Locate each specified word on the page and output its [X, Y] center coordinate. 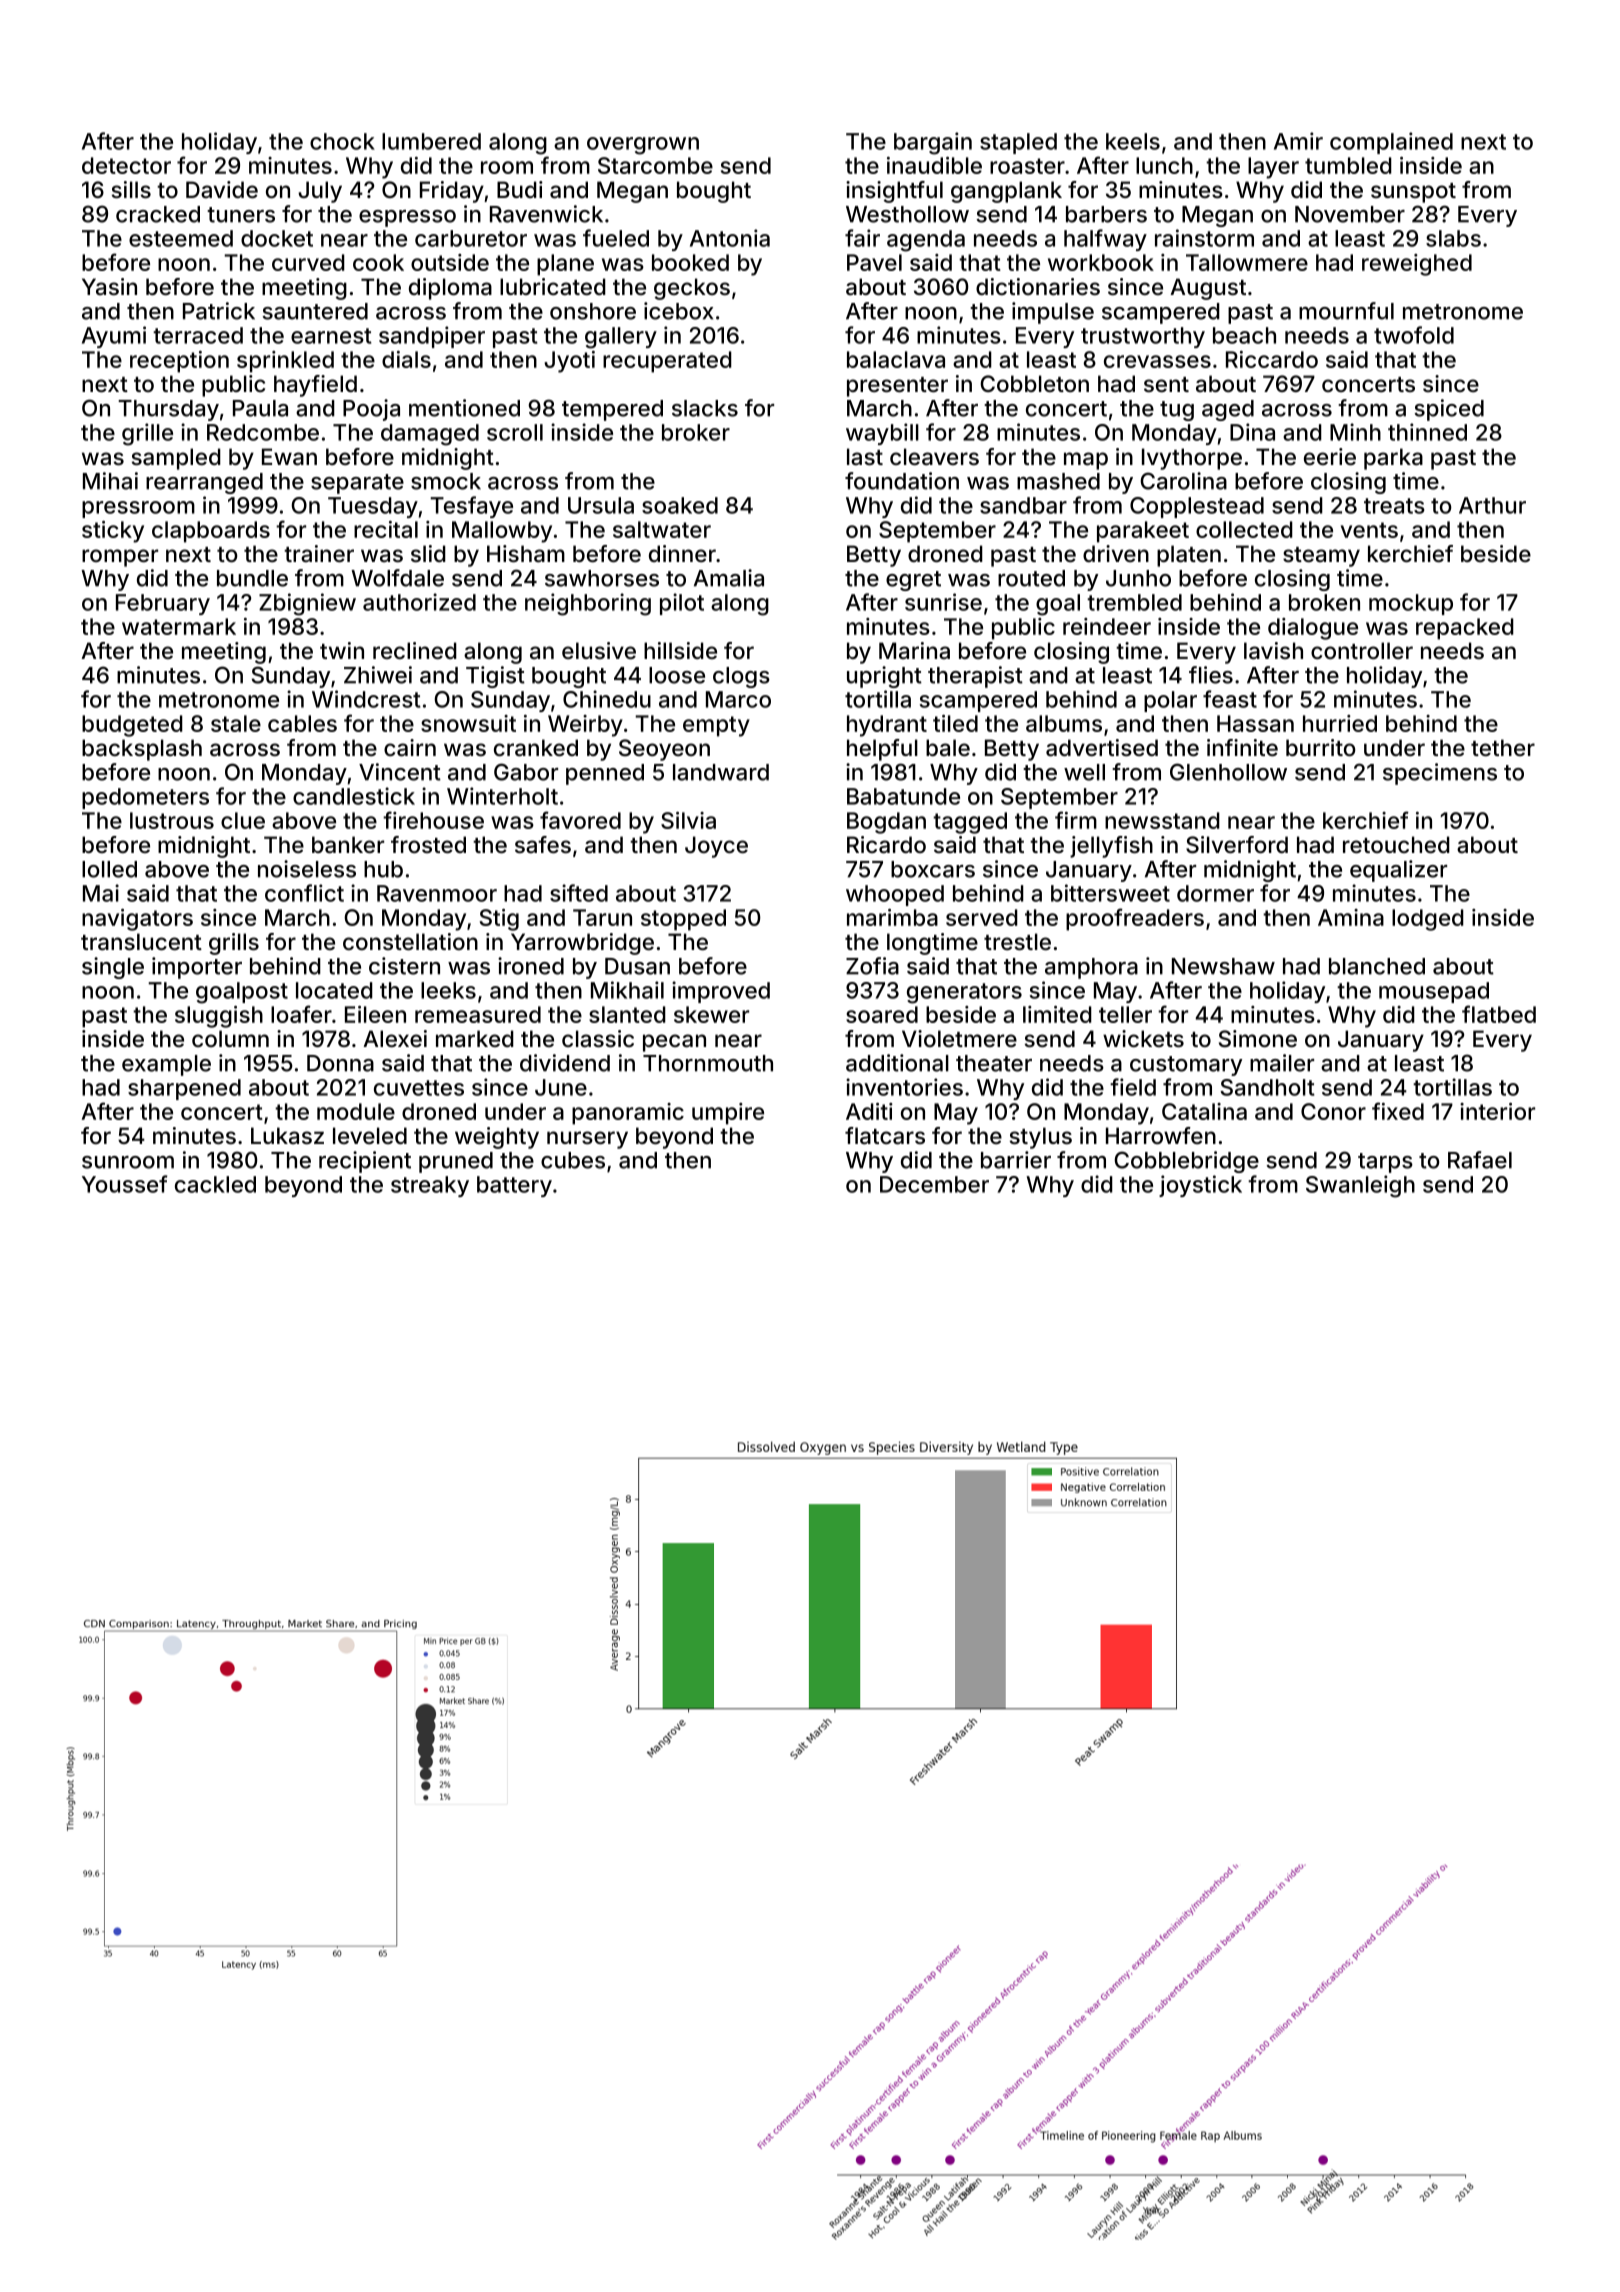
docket [277, 238]
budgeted [132, 726]
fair [862, 238]
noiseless [307, 869]
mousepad [1434, 992]
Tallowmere [1247, 262]
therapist [975, 677]
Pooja [371, 410]
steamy [1321, 557]
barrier [1016, 1160]
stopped [683, 920]
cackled [215, 1184]
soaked [680, 505]
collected [1244, 529]
